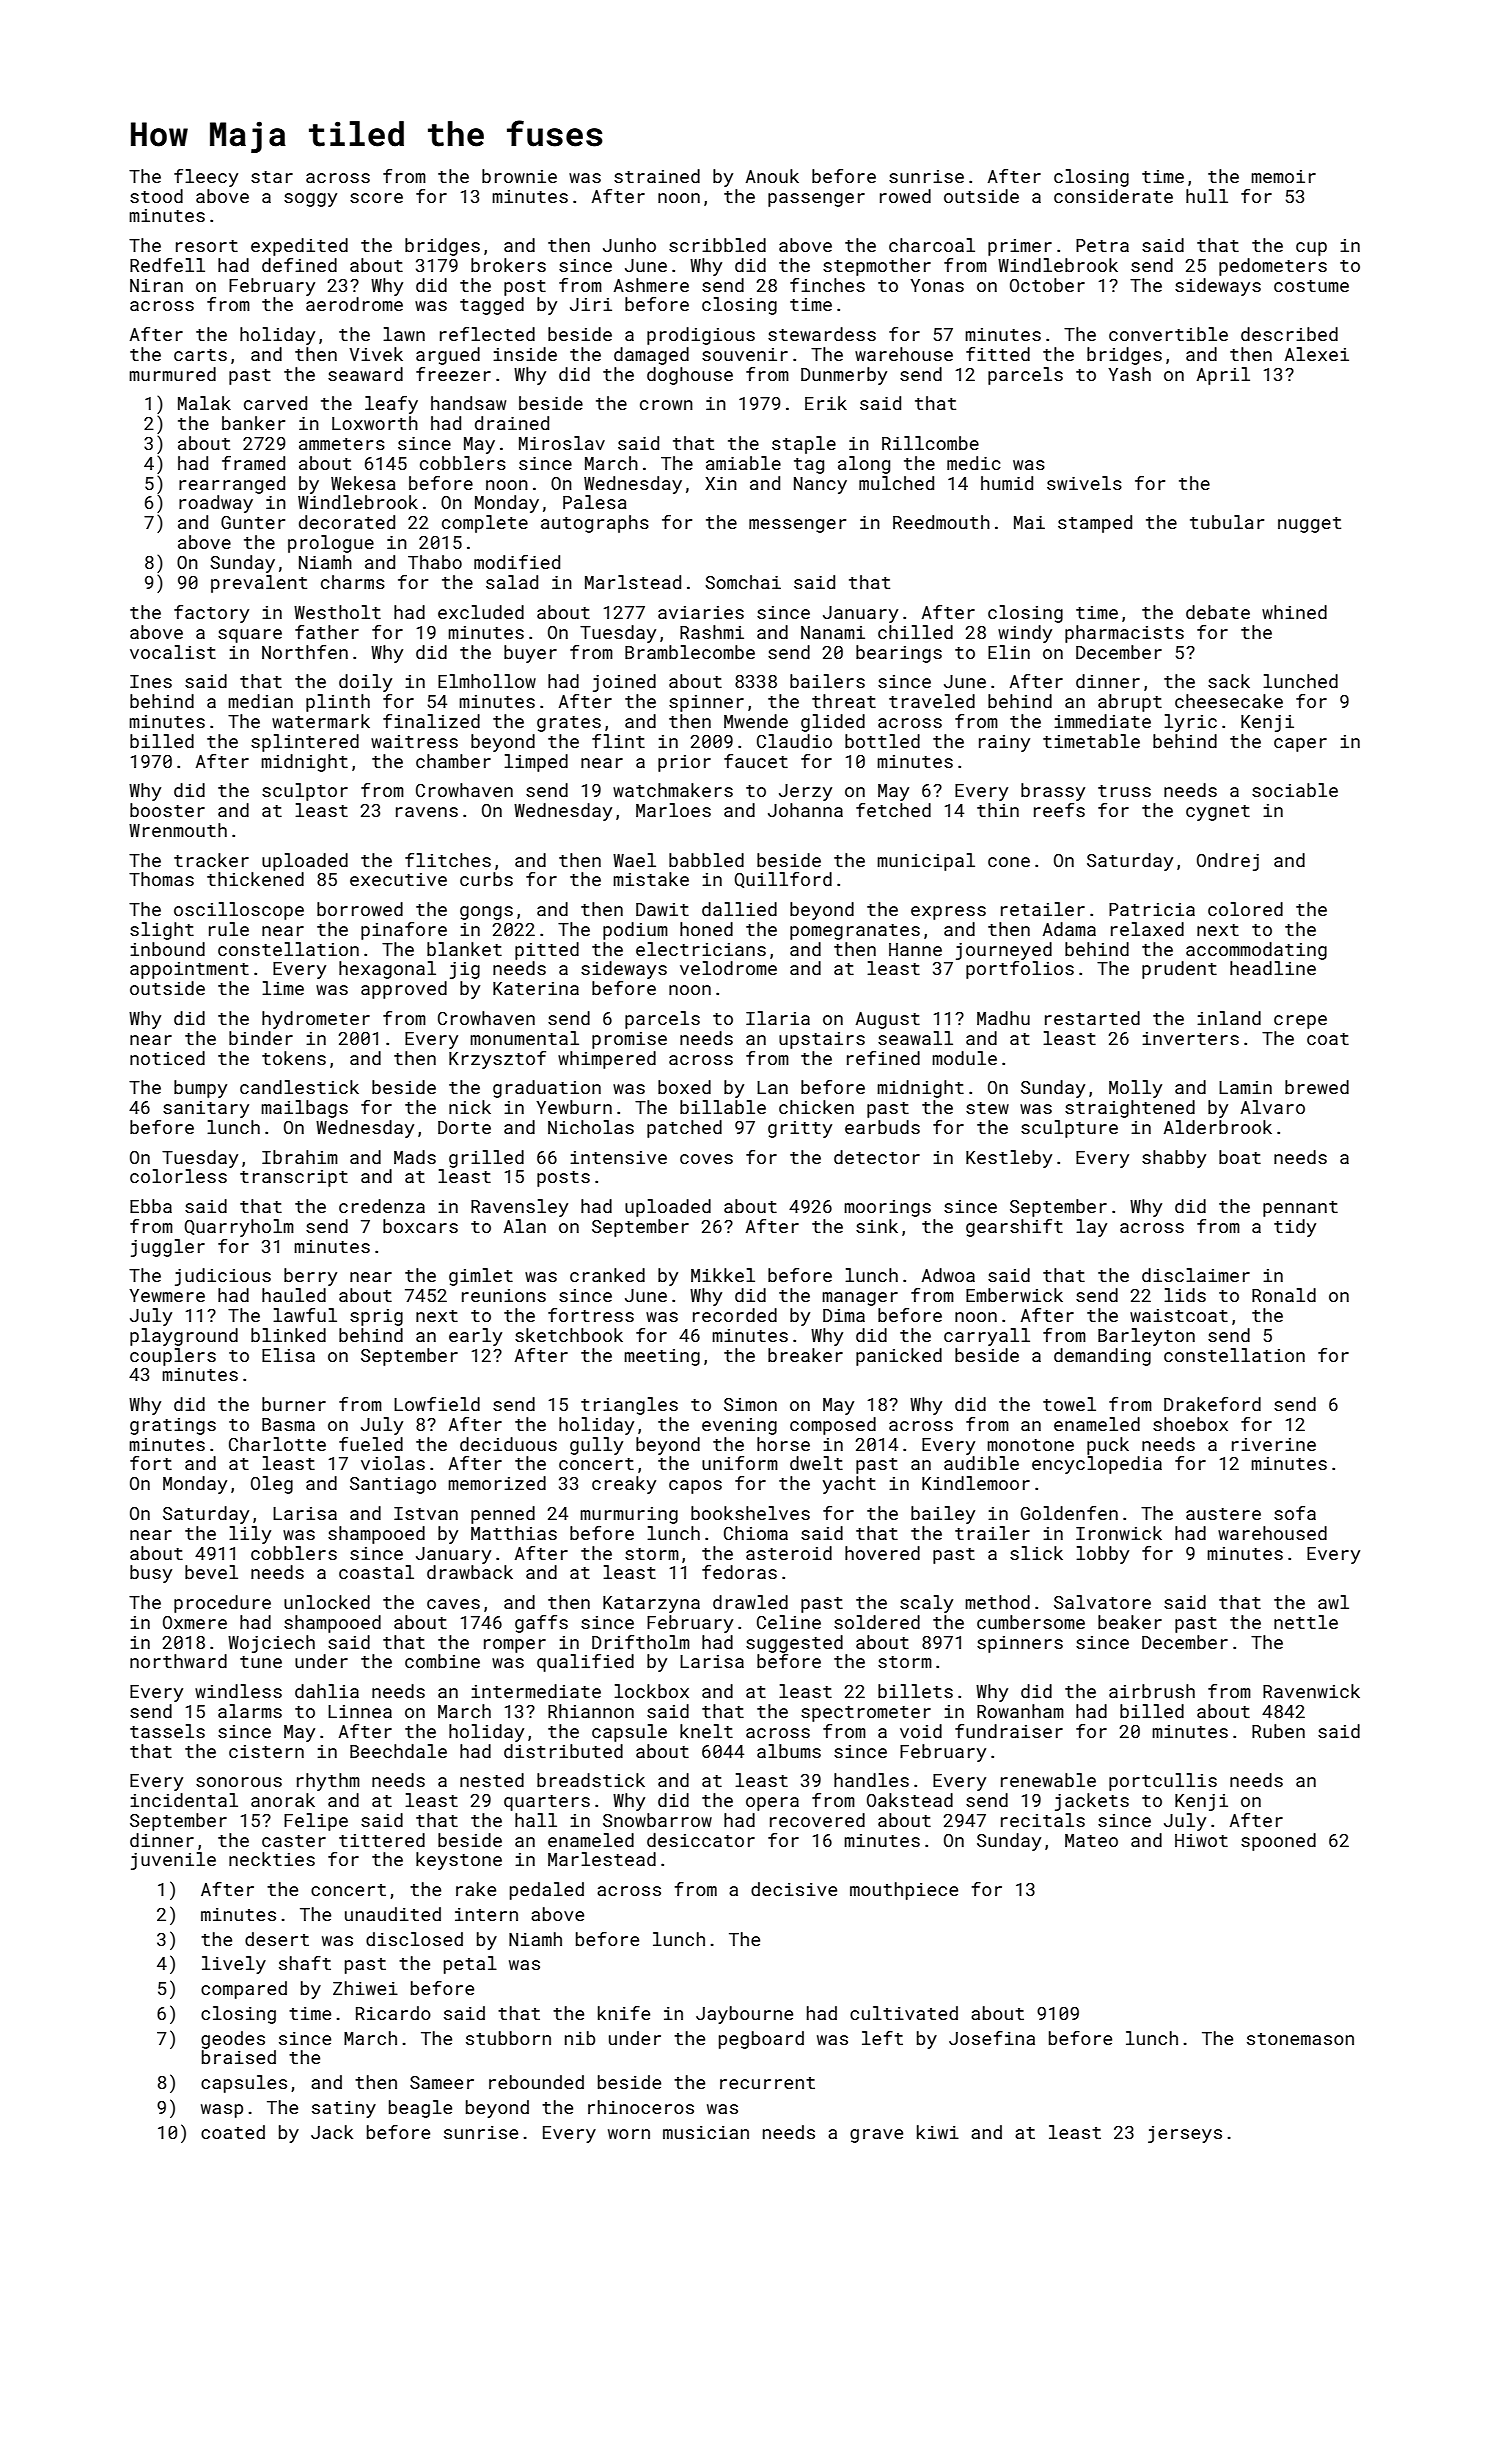  Describe the element at coordinates (223, 1277) in the screenshot. I see `judicious` at that location.
